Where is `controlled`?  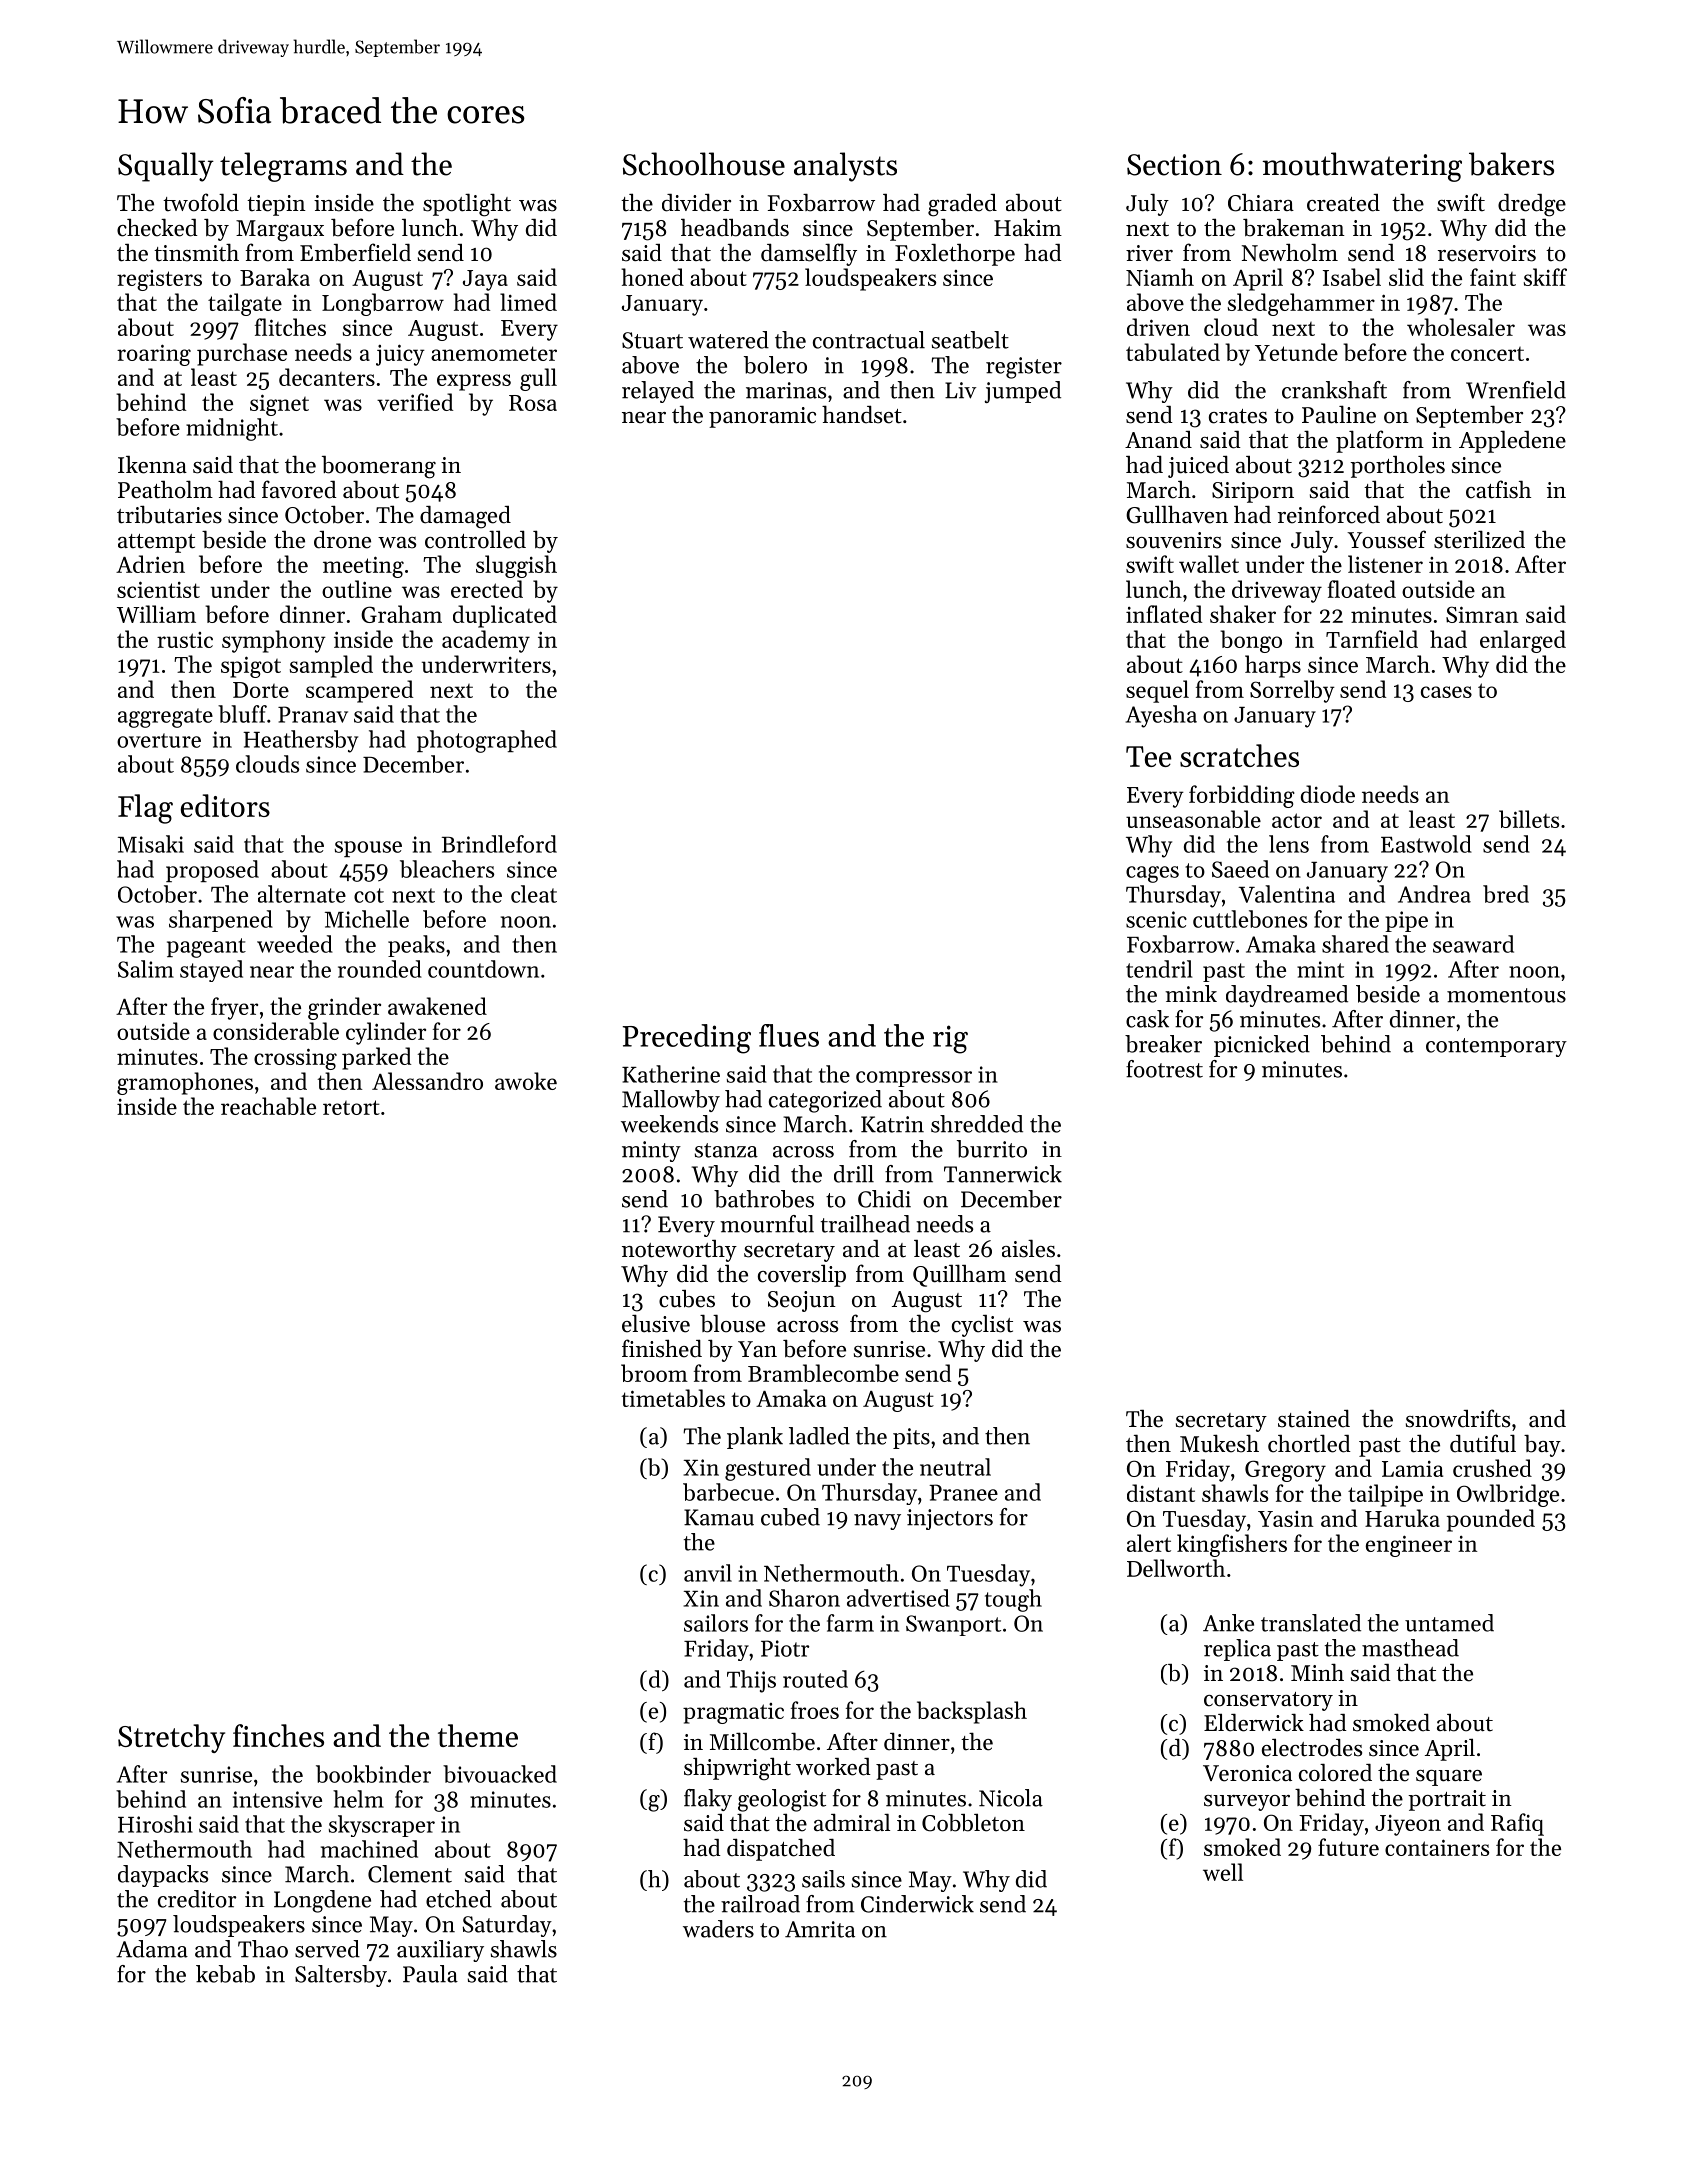 controlled is located at coordinates (475, 539).
